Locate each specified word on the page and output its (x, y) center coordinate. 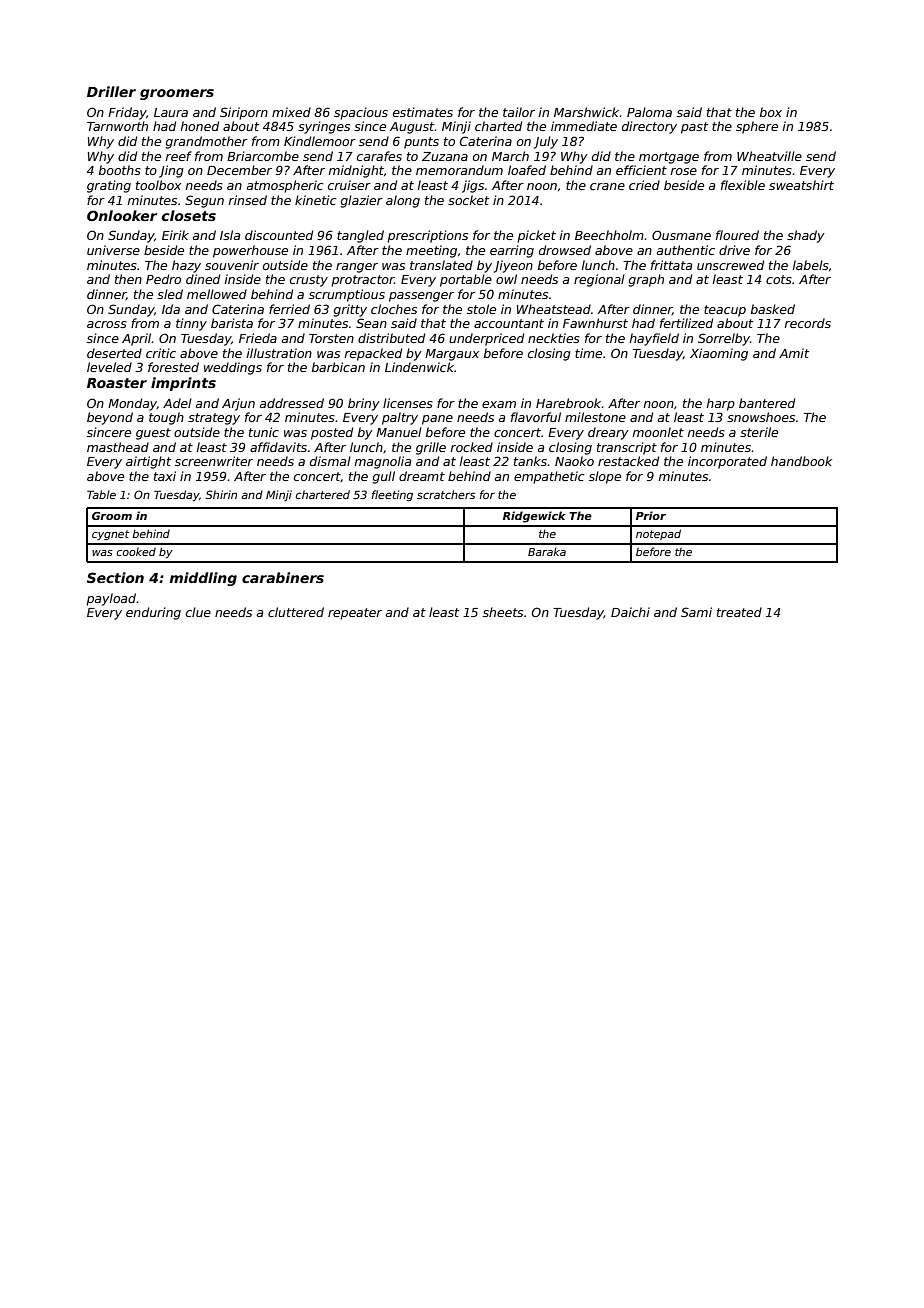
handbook (801, 461)
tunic (264, 432)
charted (498, 126)
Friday (127, 113)
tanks (530, 461)
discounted (279, 235)
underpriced (486, 339)
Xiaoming (719, 354)
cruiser (349, 185)
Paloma (649, 112)
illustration (279, 353)
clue (198, 612)
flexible (743, 185)
